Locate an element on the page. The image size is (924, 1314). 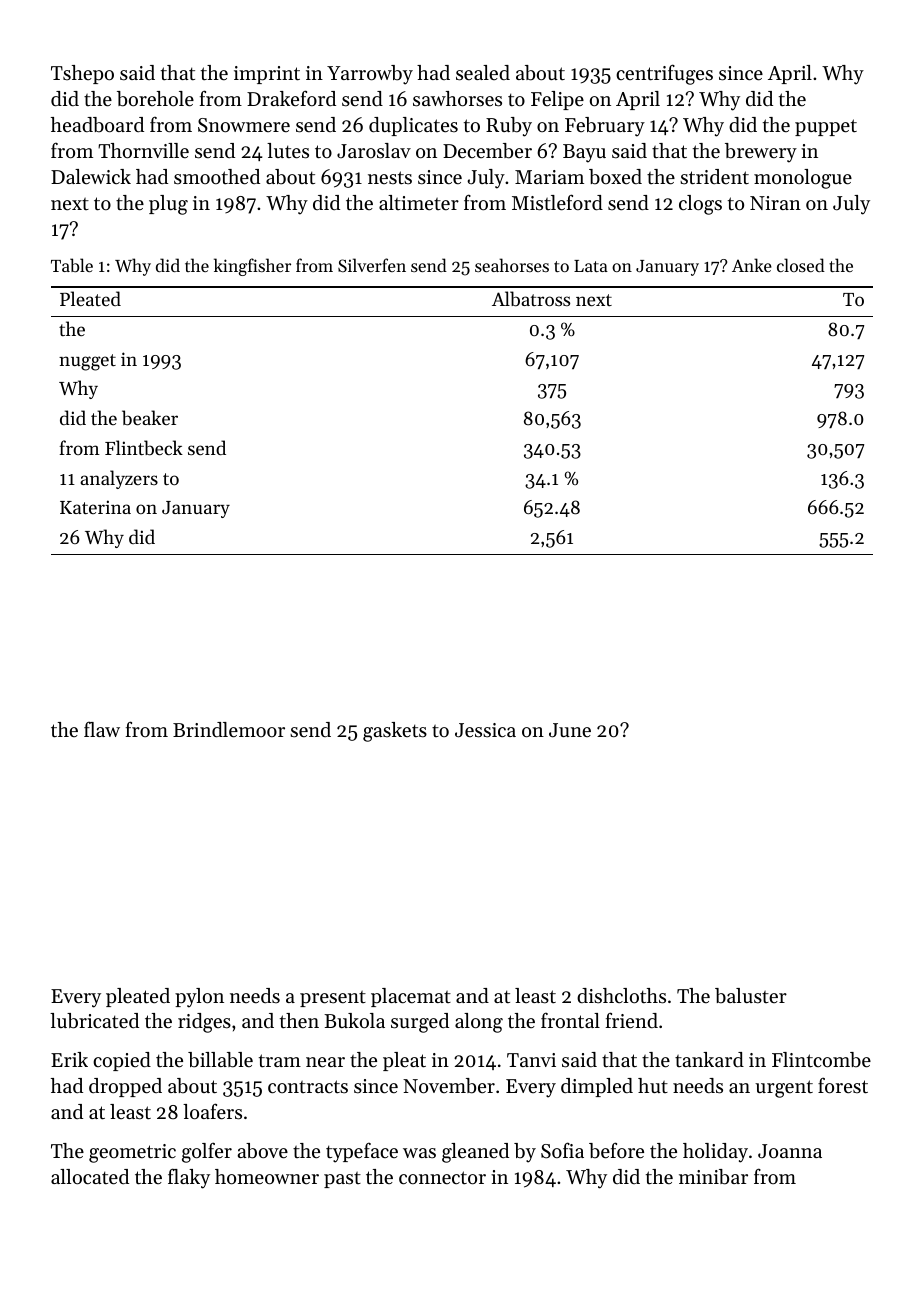
Flintbeck is located at coordinates (144, 448).
